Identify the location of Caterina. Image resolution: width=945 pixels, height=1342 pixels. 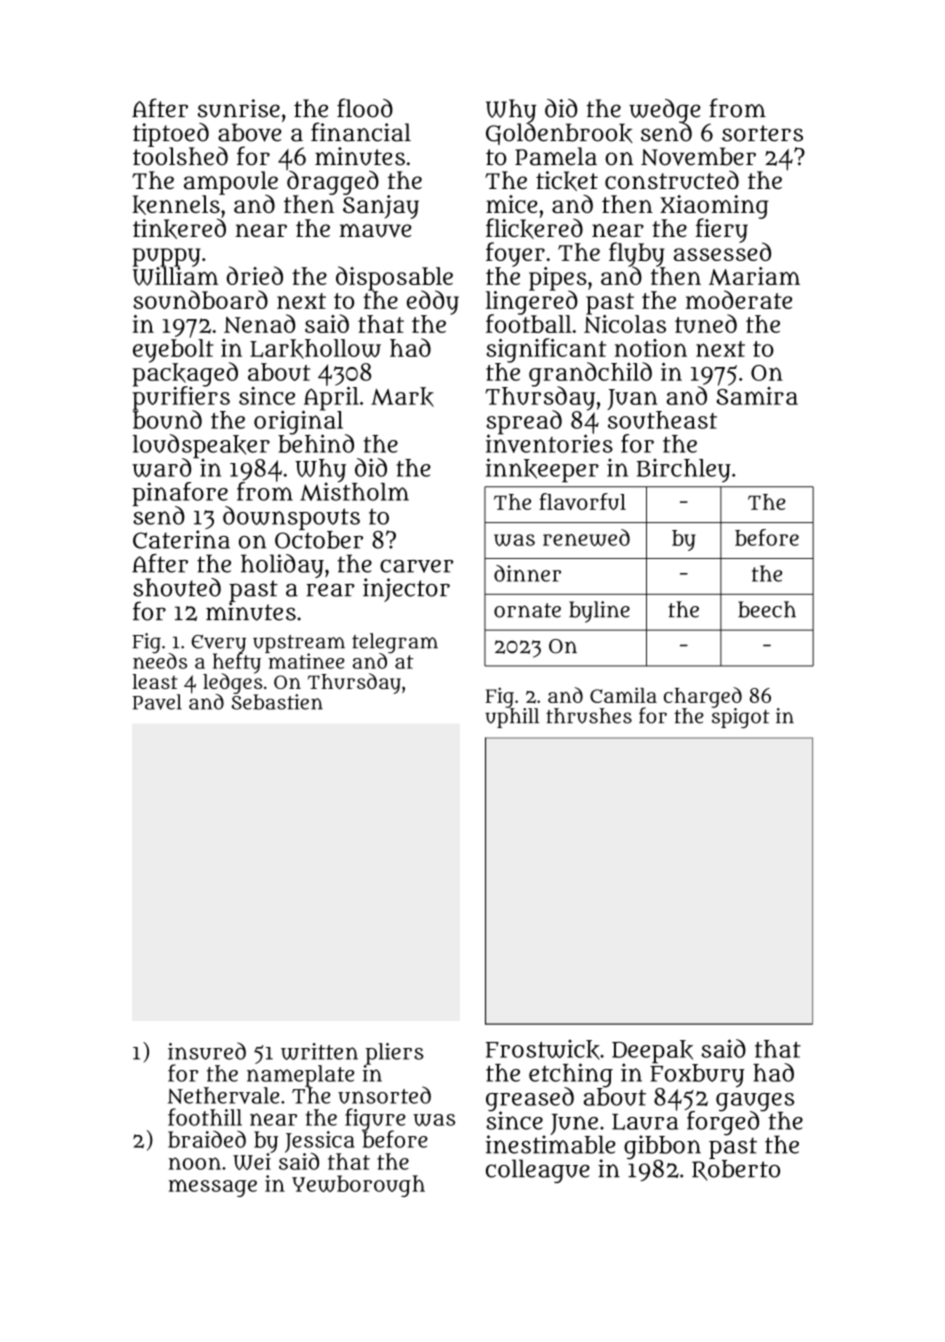
(181, 539).
